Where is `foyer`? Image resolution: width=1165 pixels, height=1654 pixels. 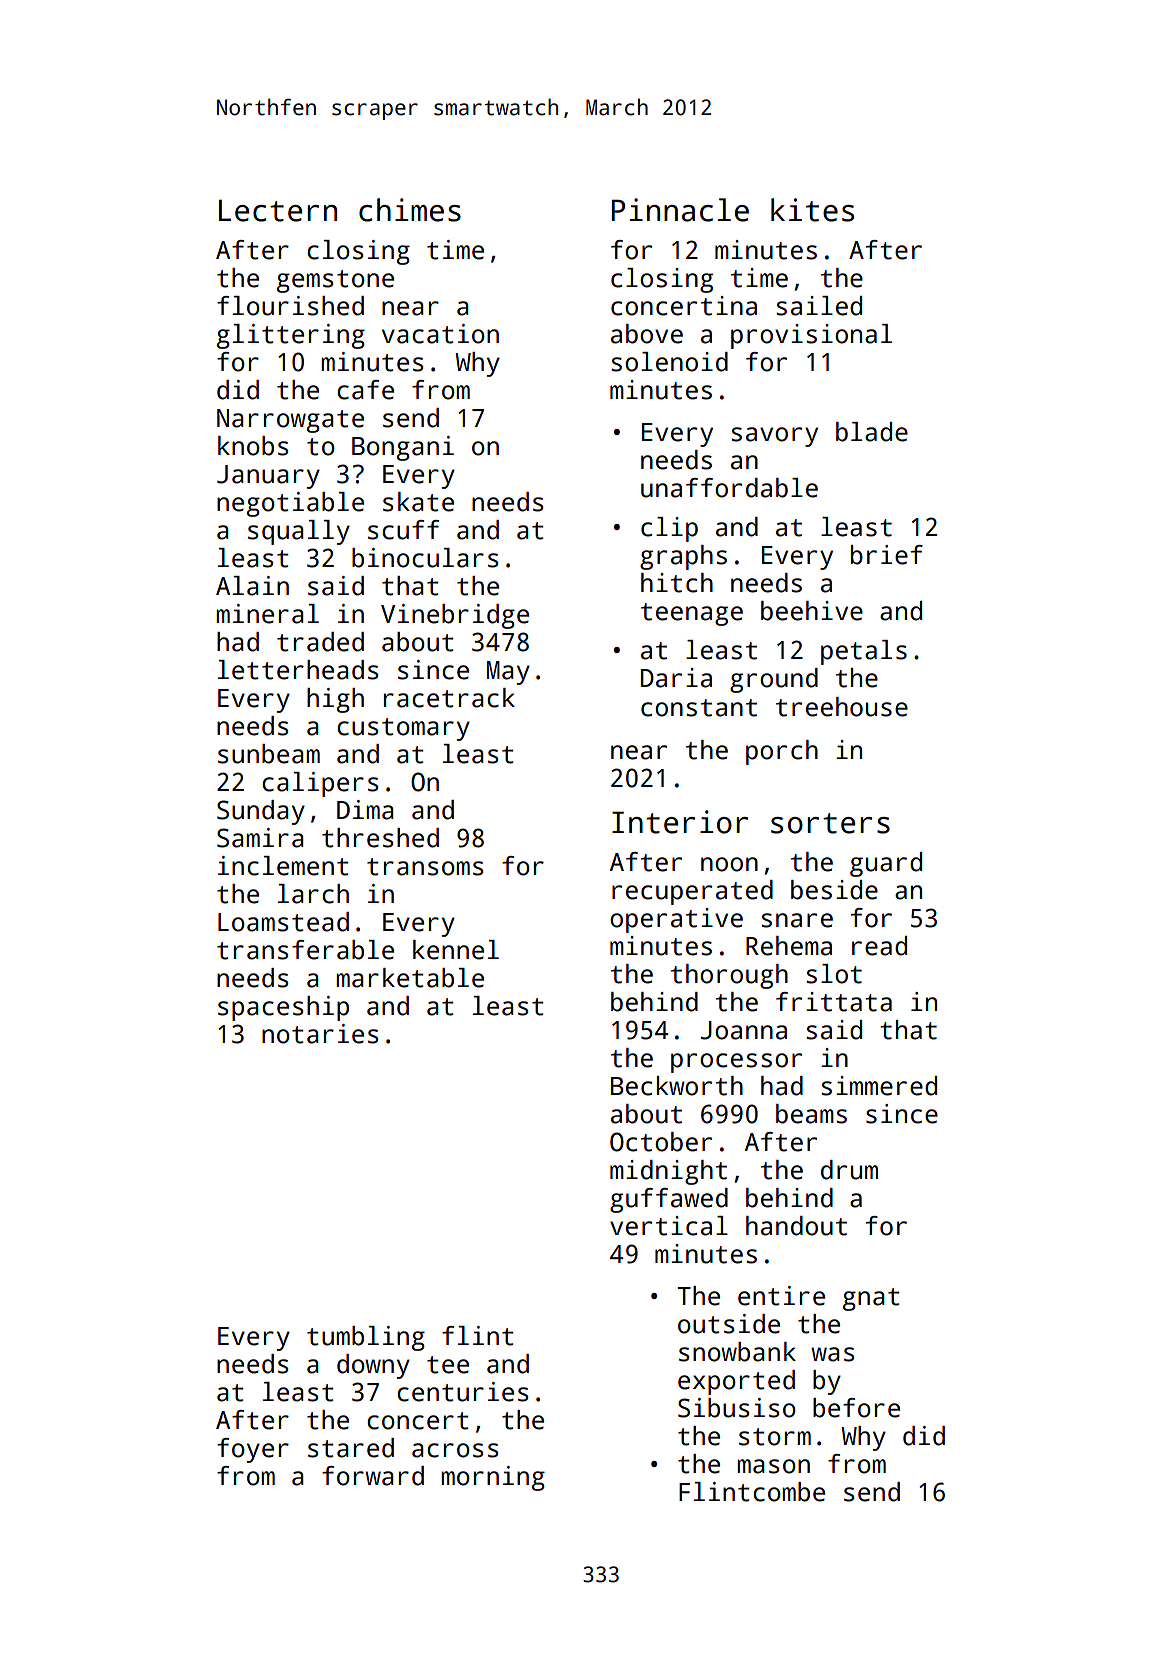
foyer is located at coordinates (253, 1450).
